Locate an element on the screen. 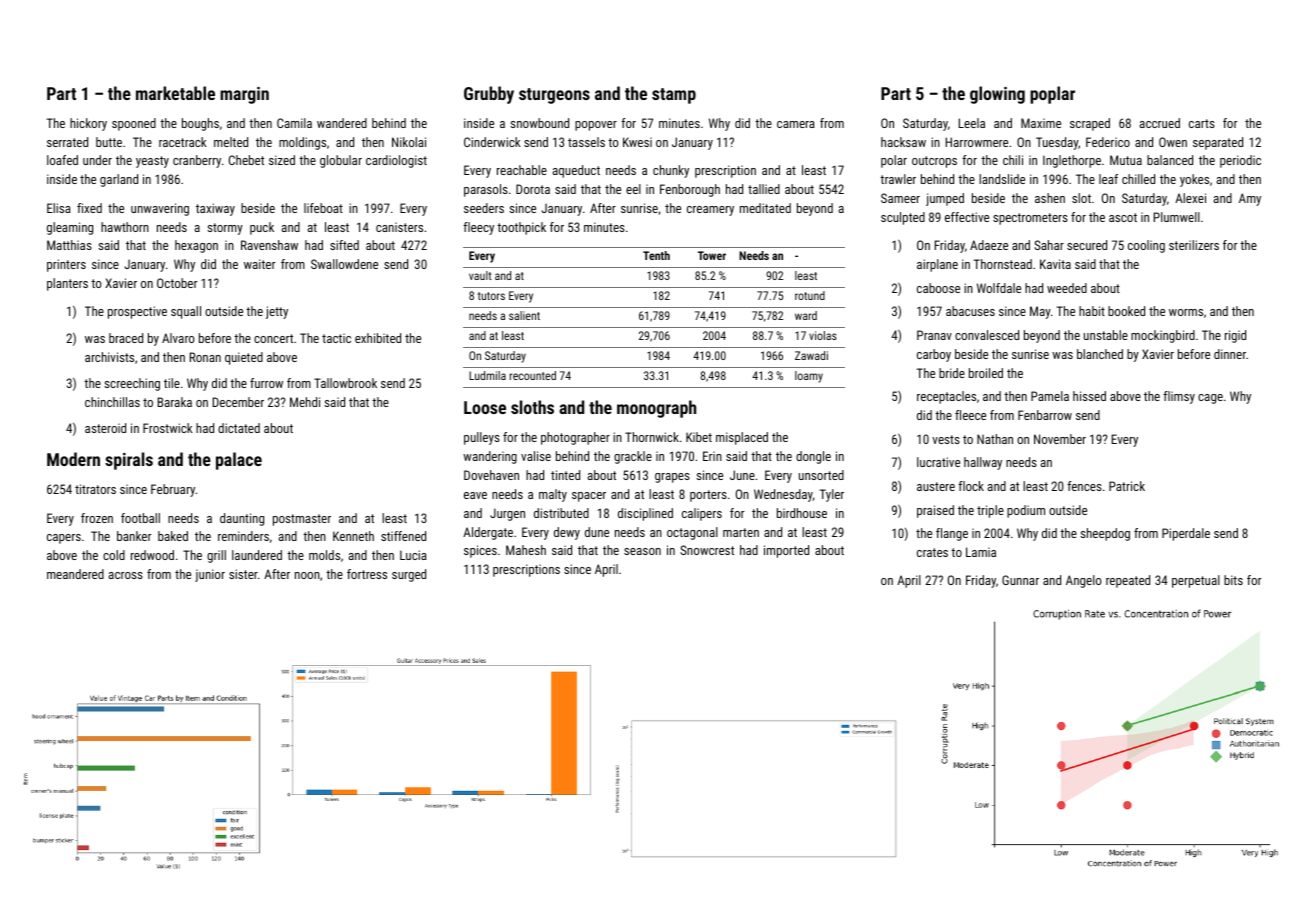 This screenshot has width=1308, height=924. Snowcrest is located at coordinates (707, 550).
